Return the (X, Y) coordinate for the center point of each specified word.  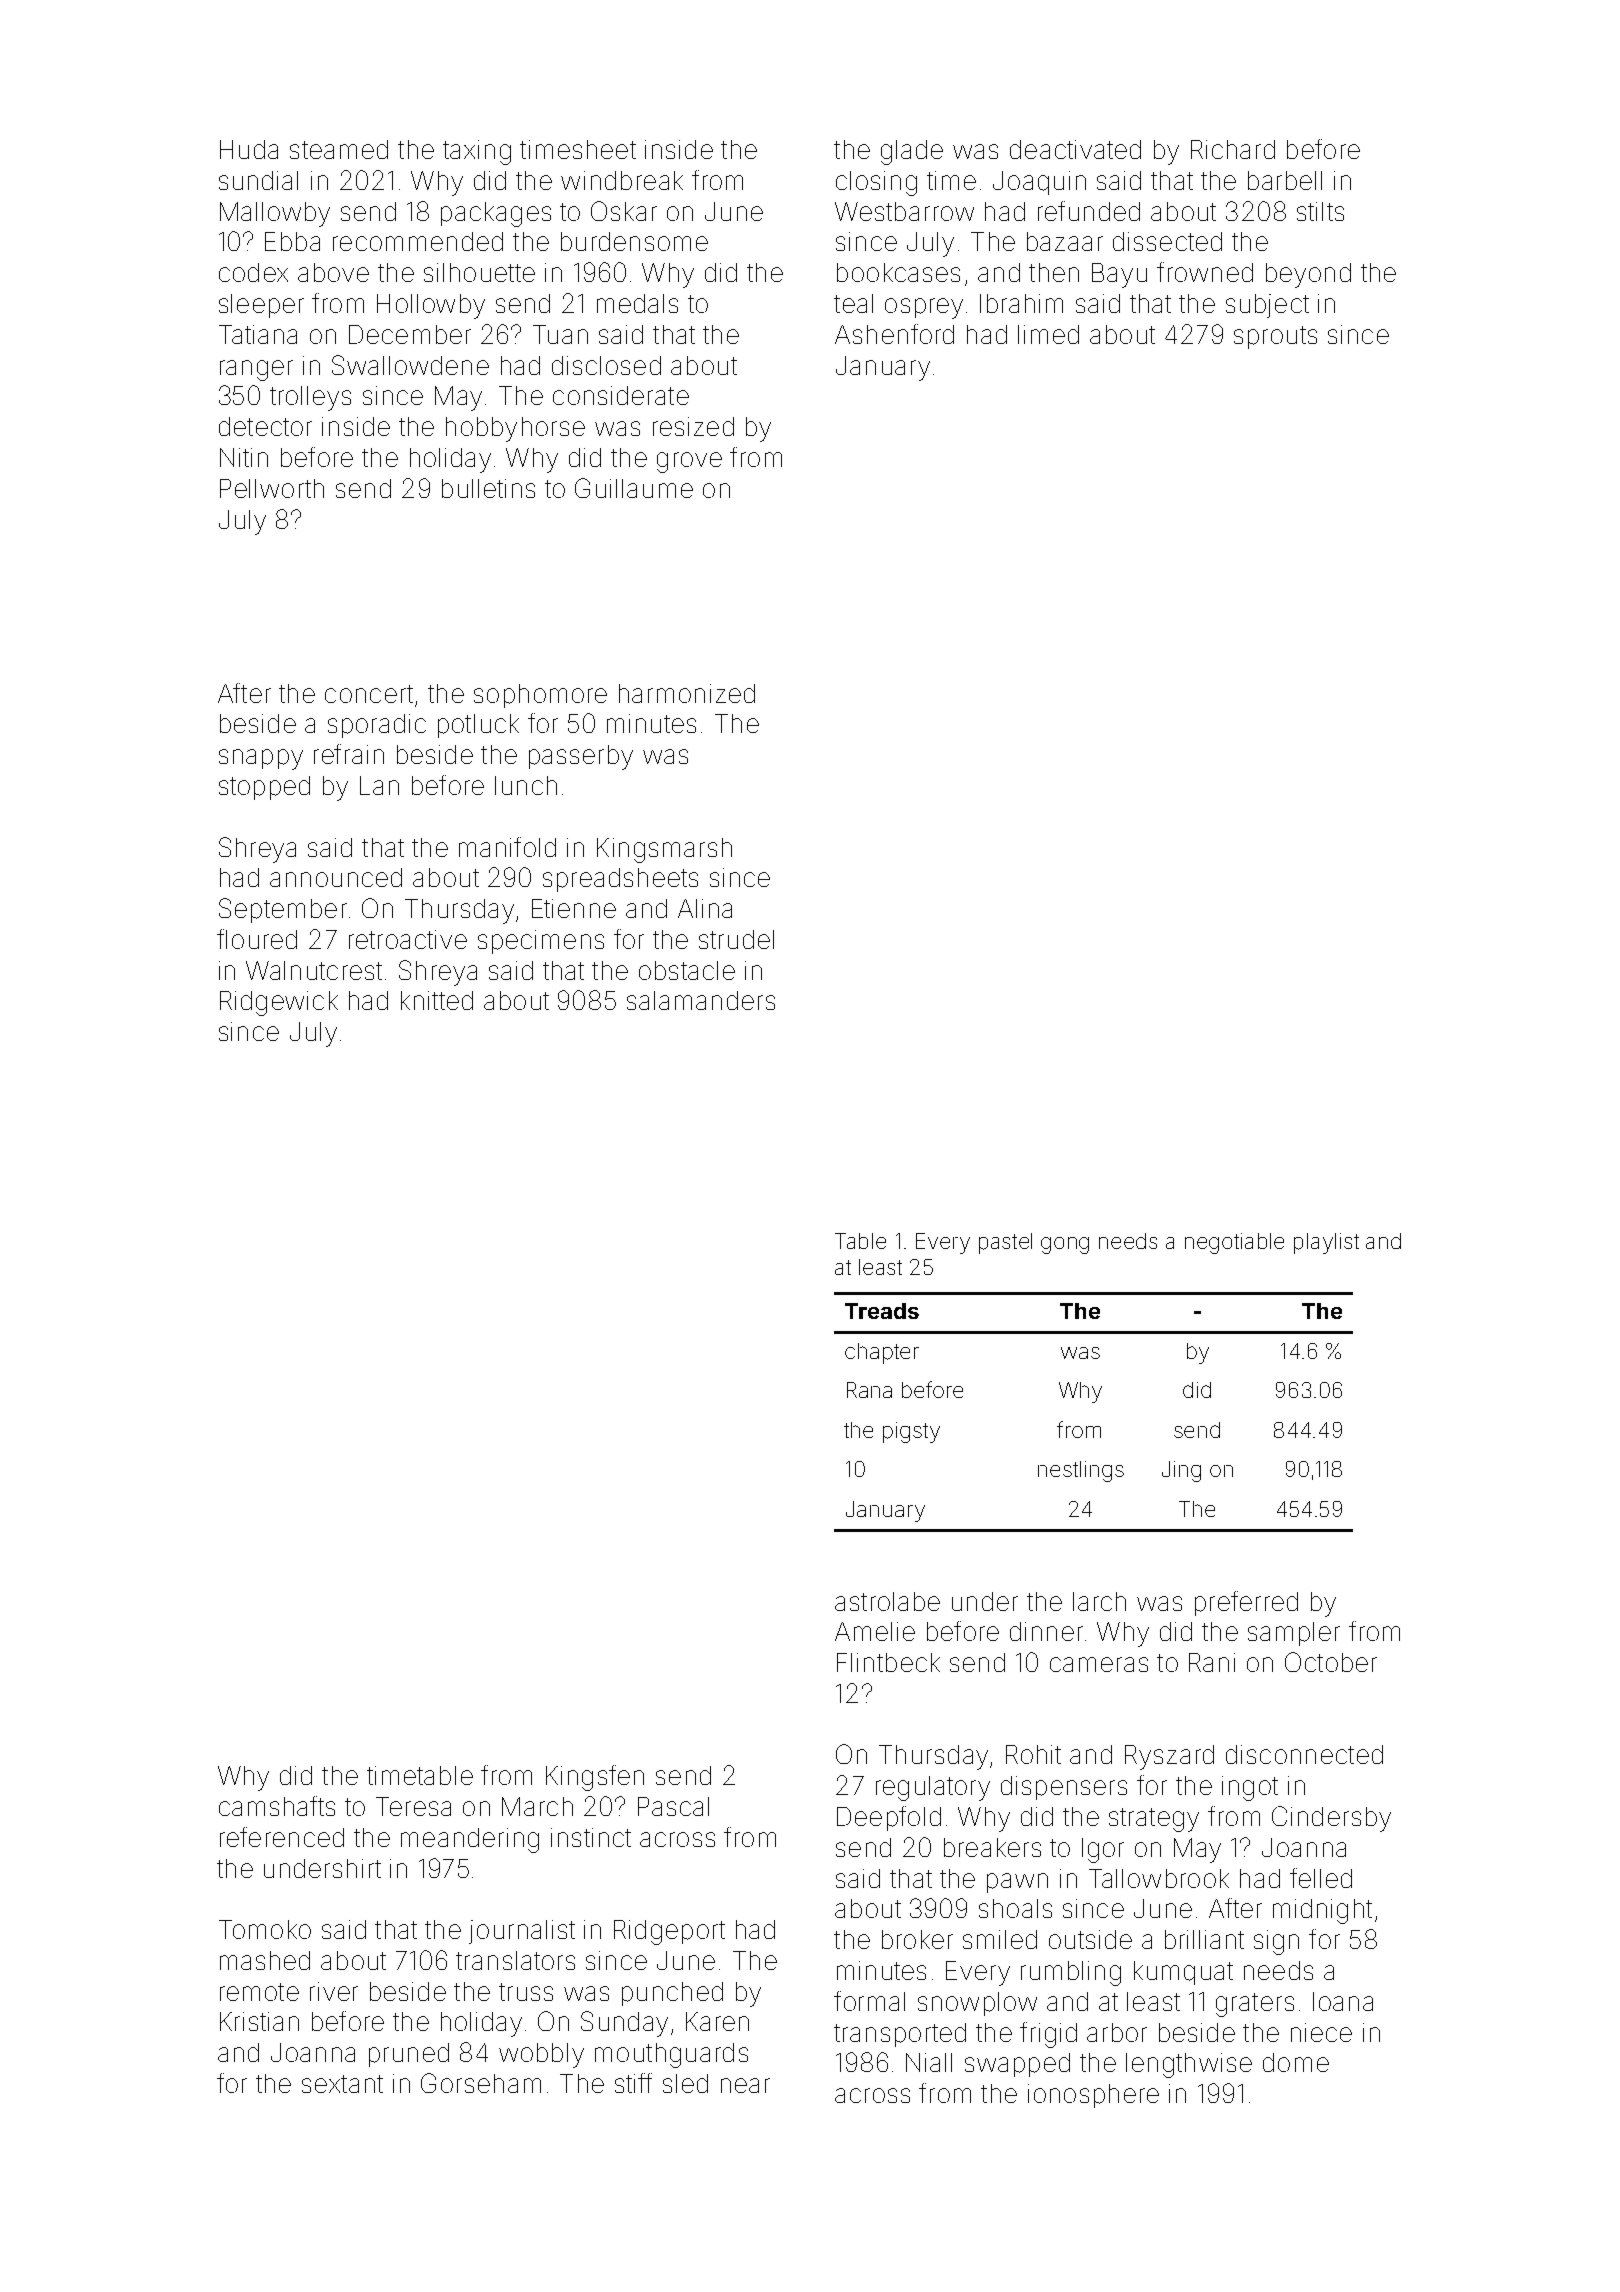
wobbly (541, 2055)
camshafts (277, 1806)
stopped (264, 788)
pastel (1005, 1243)
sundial (258, 180)
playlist (1326, 1243)
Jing (1181, 1471)
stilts (1320, 211)
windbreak (622, 180)
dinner (1046, 1631)
